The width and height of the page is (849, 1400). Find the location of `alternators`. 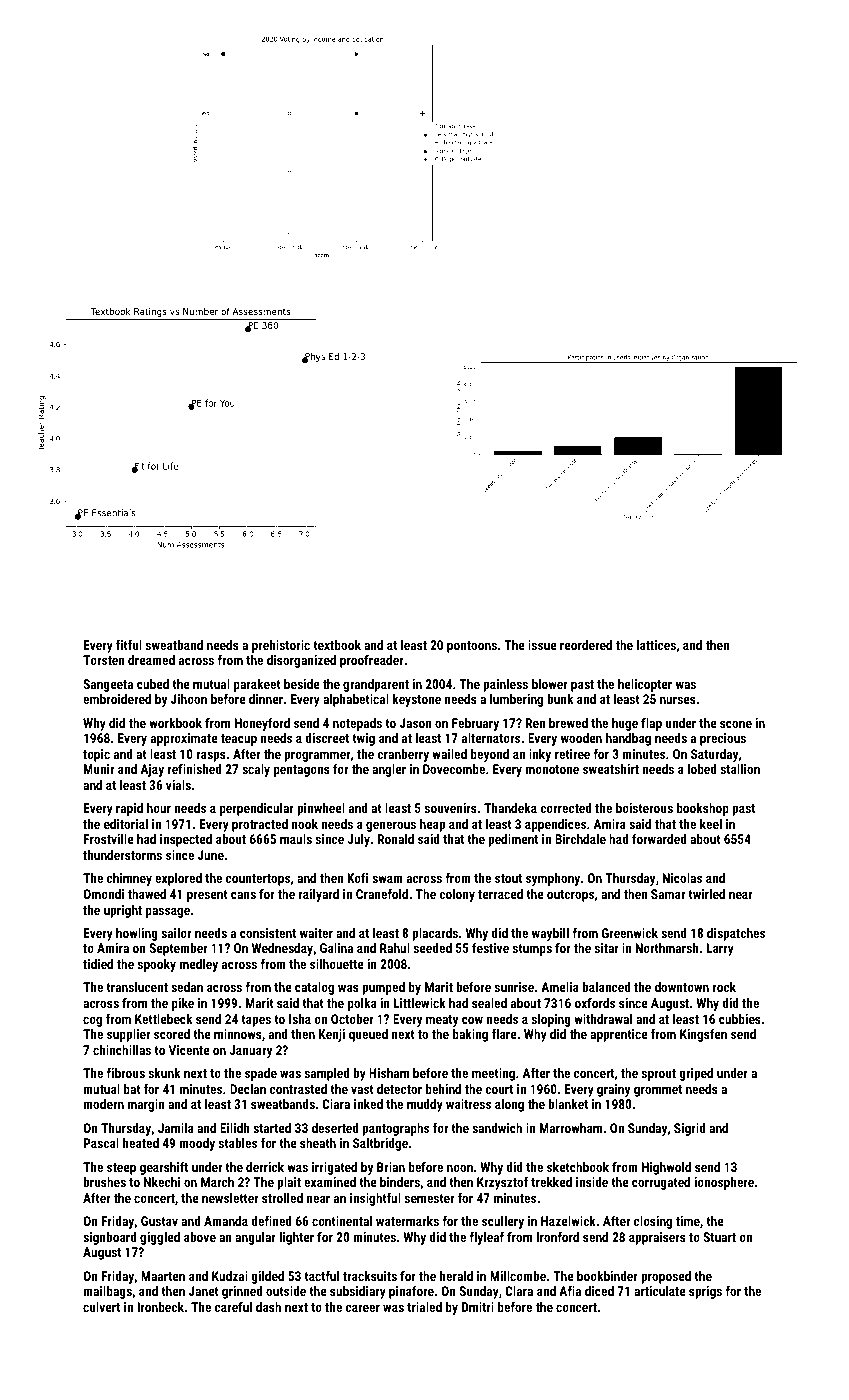

alternators is located at coordinates (491, 738).
